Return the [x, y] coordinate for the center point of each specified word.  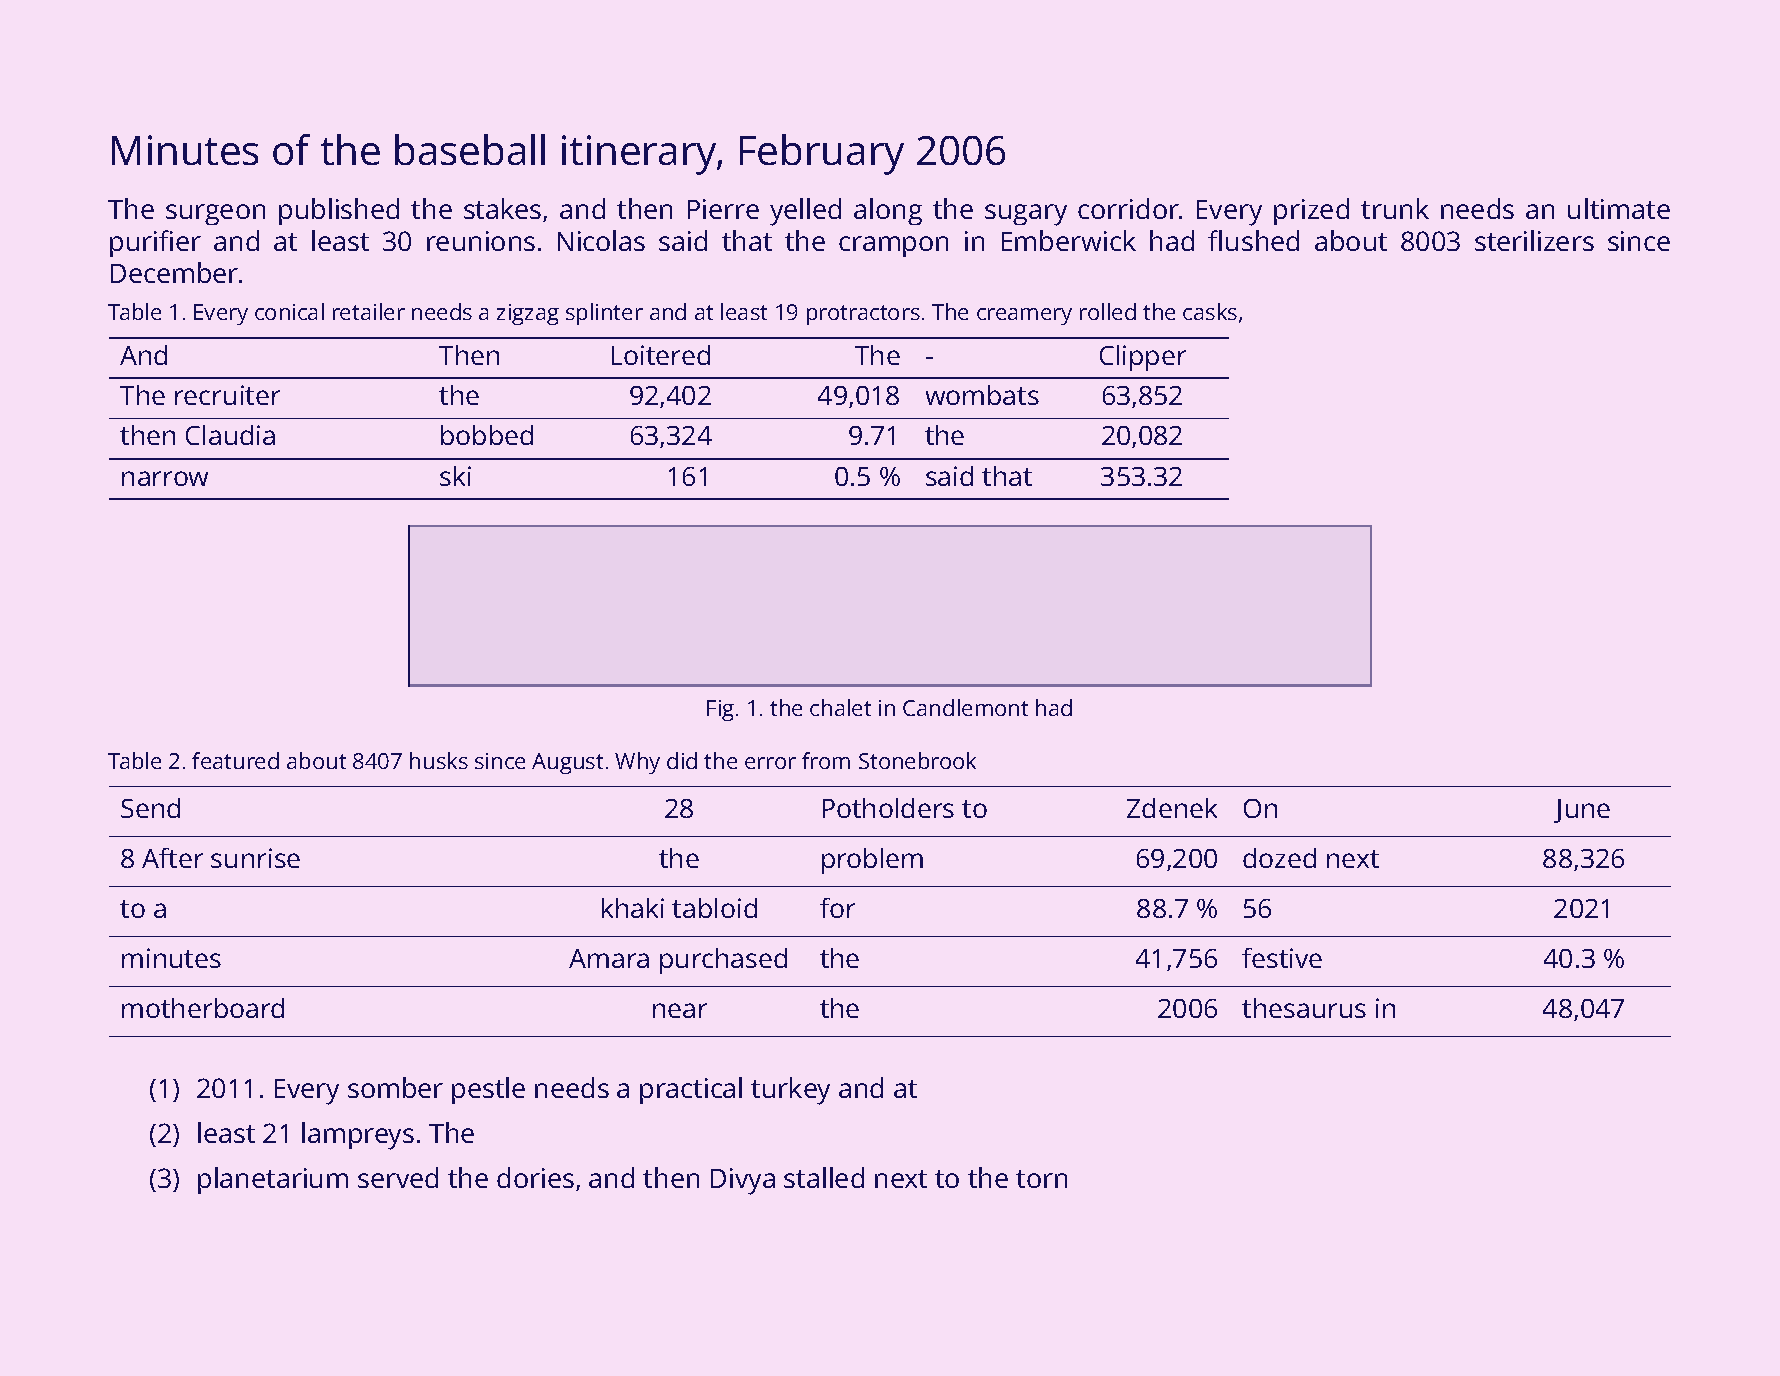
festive [1282, 958]
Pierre [723, 209]
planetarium [273, 1180]
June [1582, 811]
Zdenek [1172, 808]
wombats [982, 395]
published [339, 211]
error [770, 763]
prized [1311, 211]
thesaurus [1304, 1008]
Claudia [230, 435]
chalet [840, 707]
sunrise [255, 858]
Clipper [1143, 358]
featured [235, 760]
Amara [609, 958]
